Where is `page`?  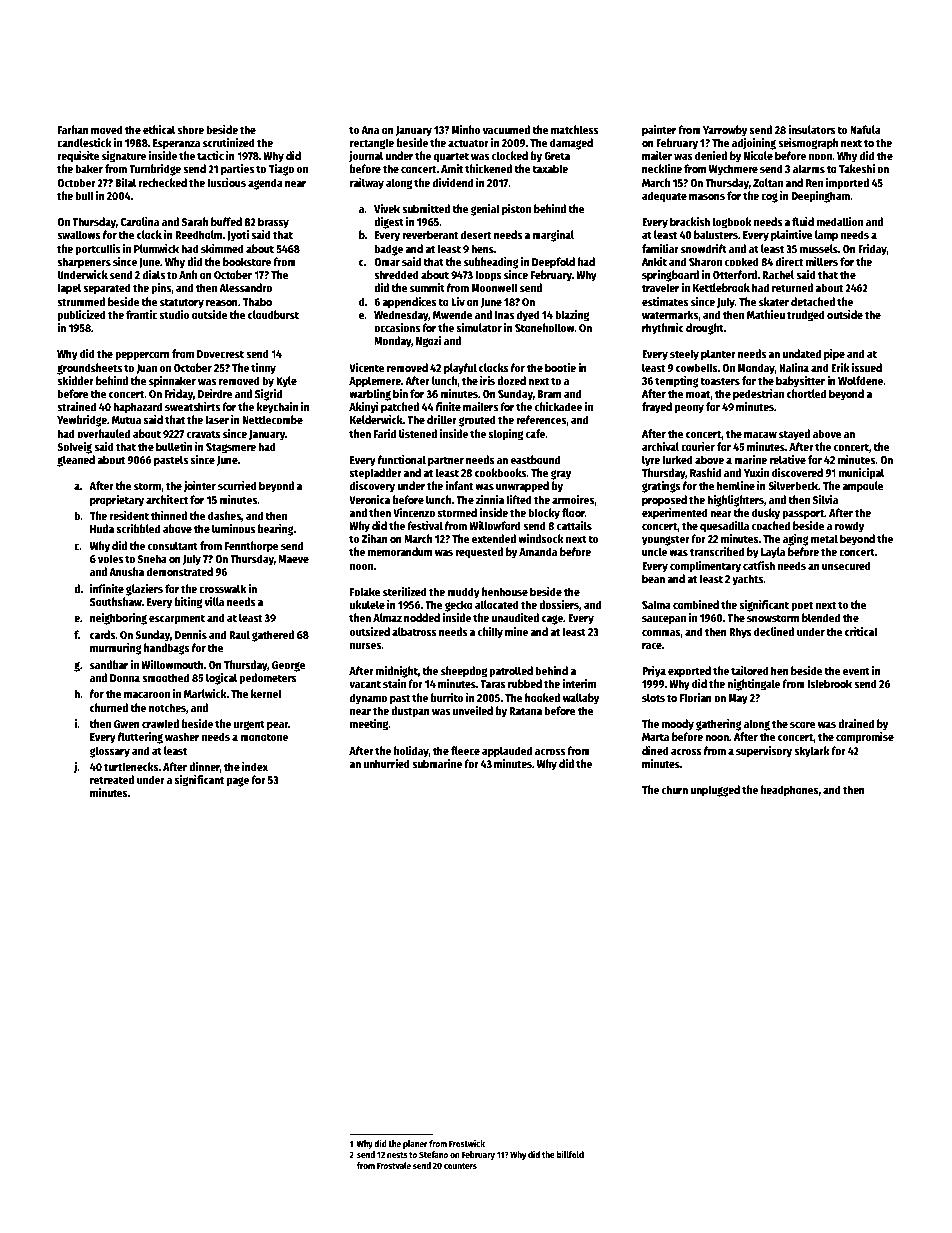
page is located at coordinates (238, 782).
